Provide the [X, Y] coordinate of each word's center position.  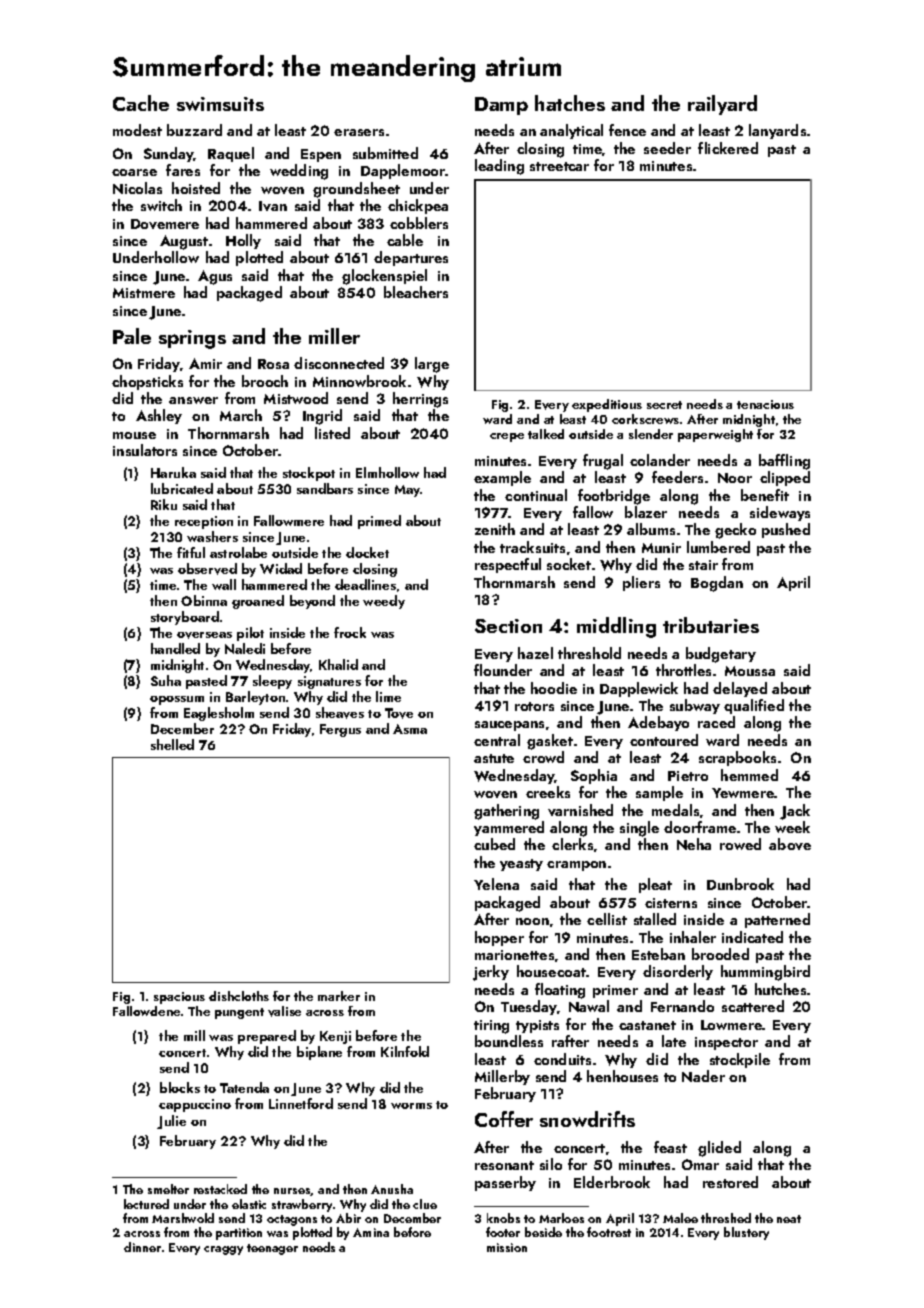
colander [660, 460]
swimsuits [220, 104]
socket [569, 564]
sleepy [272, 682]
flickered [728, 148]
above [790, 844]
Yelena [496, 884]
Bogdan [717, 584]
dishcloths [239, 996]
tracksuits [532, 547]
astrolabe [238, 552]
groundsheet [356, 190]
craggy [223, 1250]
